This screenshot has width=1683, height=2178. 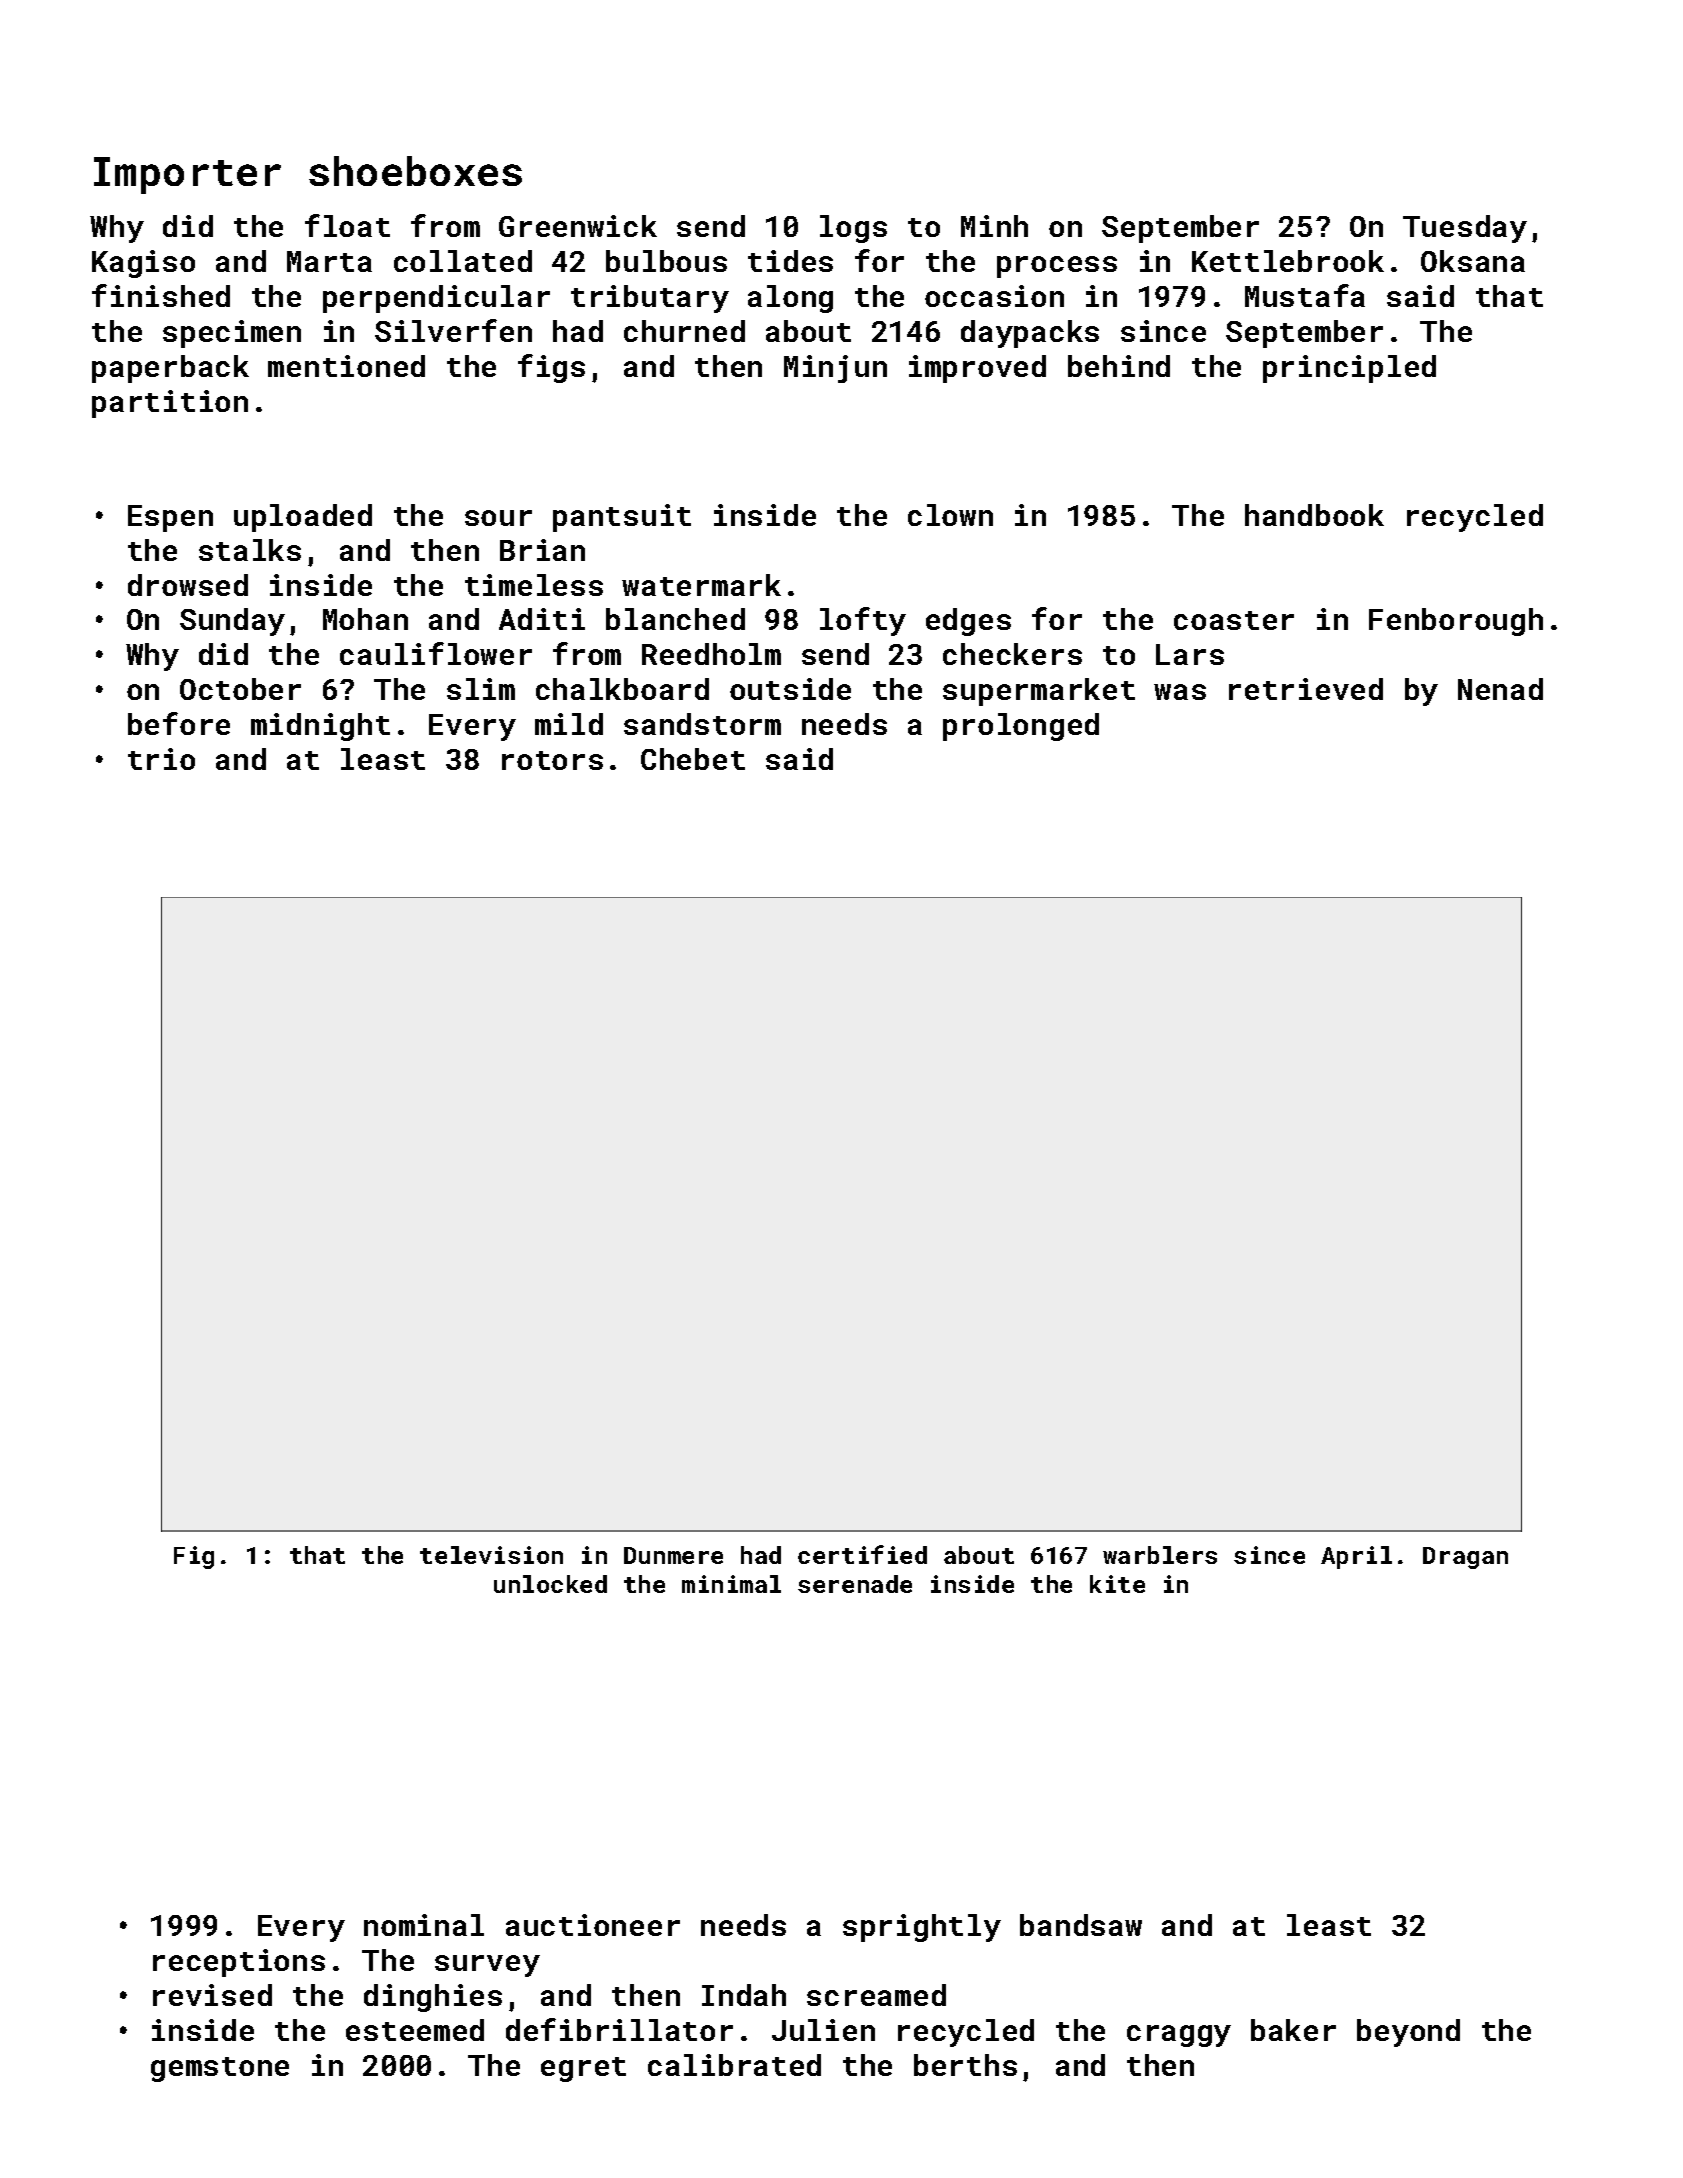 What do you see at coordinates (220, 2069) in the screenshot?
I see `gemstone` at bounding box center [220, 2069].
